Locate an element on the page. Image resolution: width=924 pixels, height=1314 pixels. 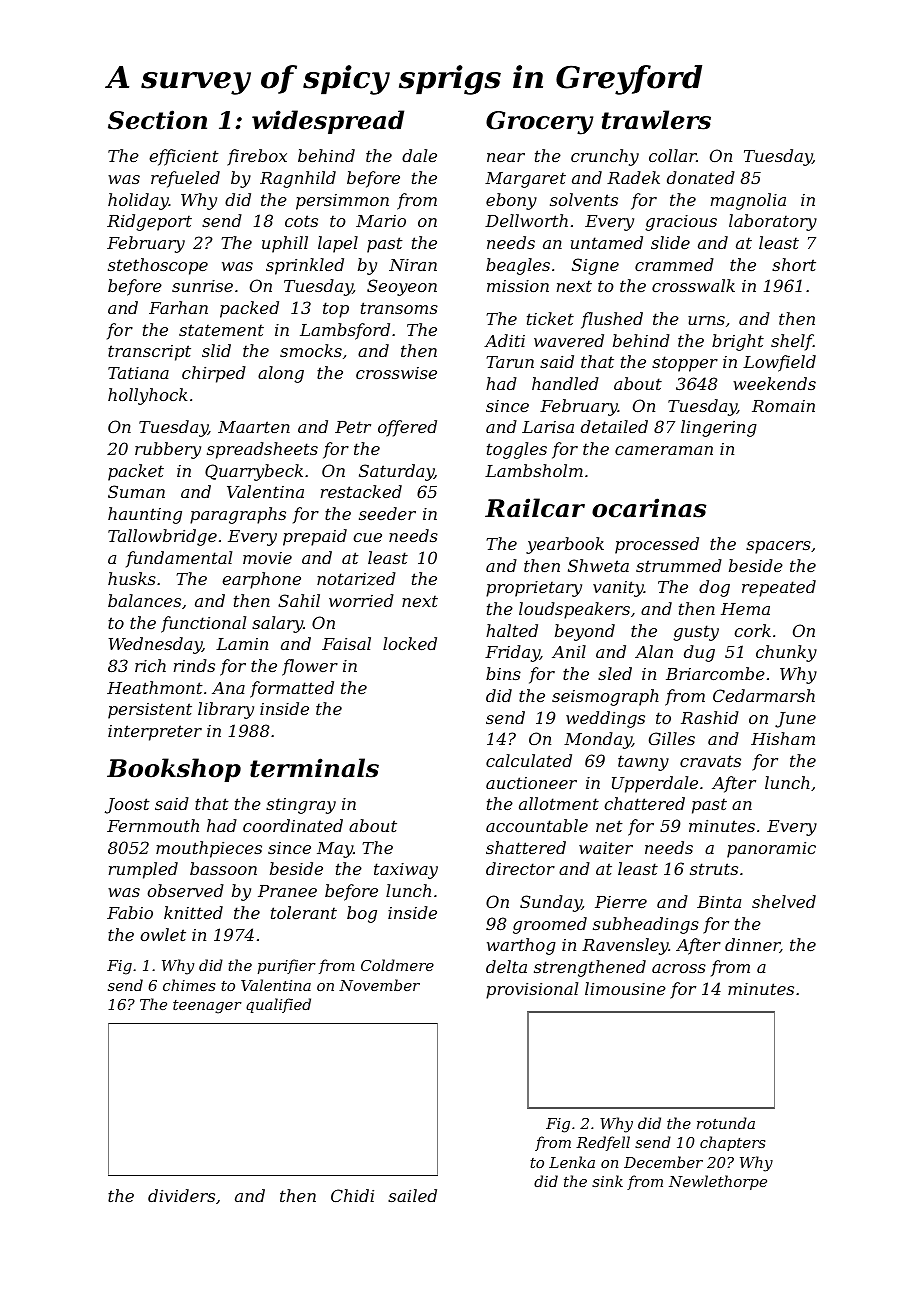
dividers is located at coordinates (181, 1195).
